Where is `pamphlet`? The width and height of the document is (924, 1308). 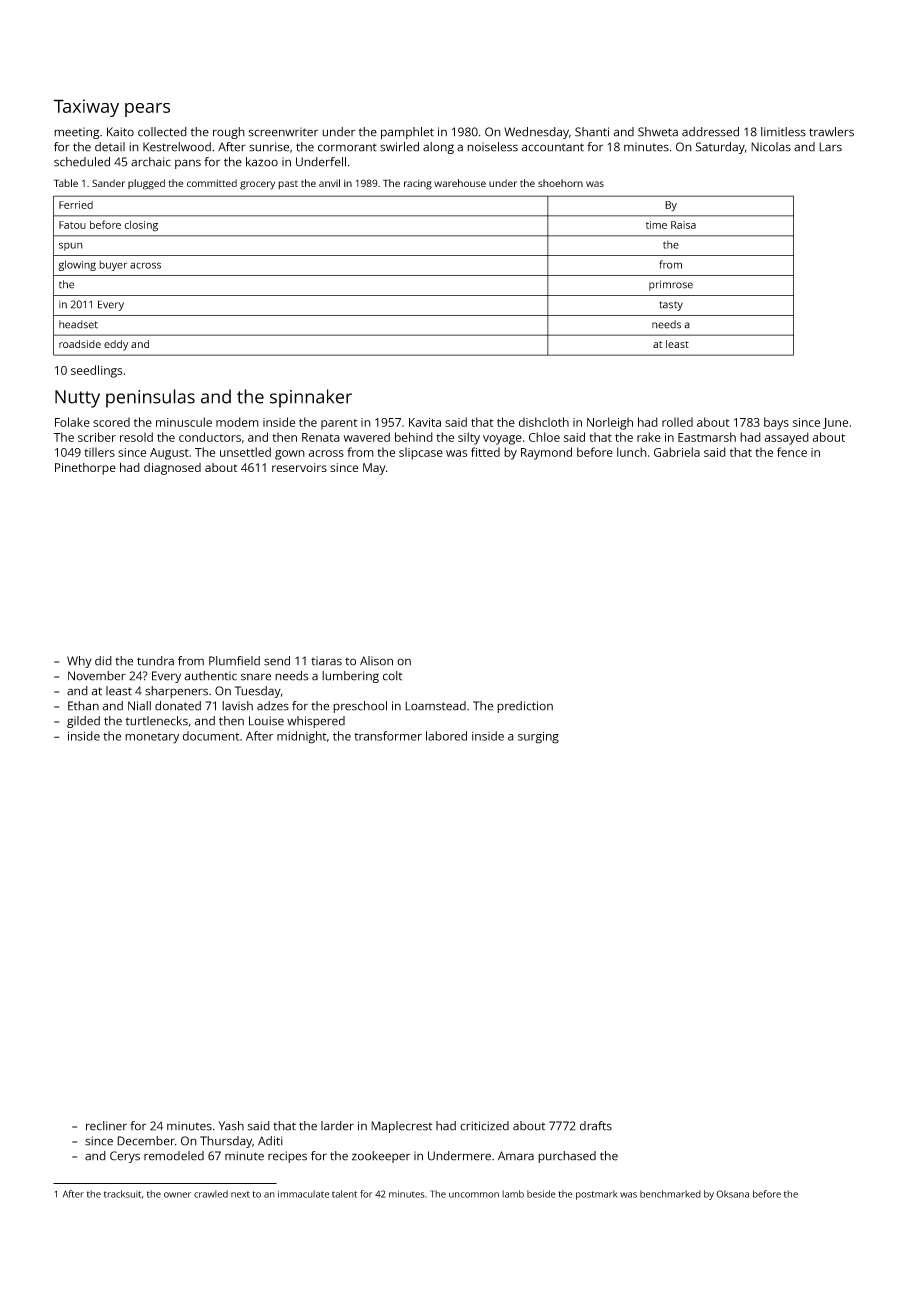
pamphlet is located at coordinates (407, 133).
